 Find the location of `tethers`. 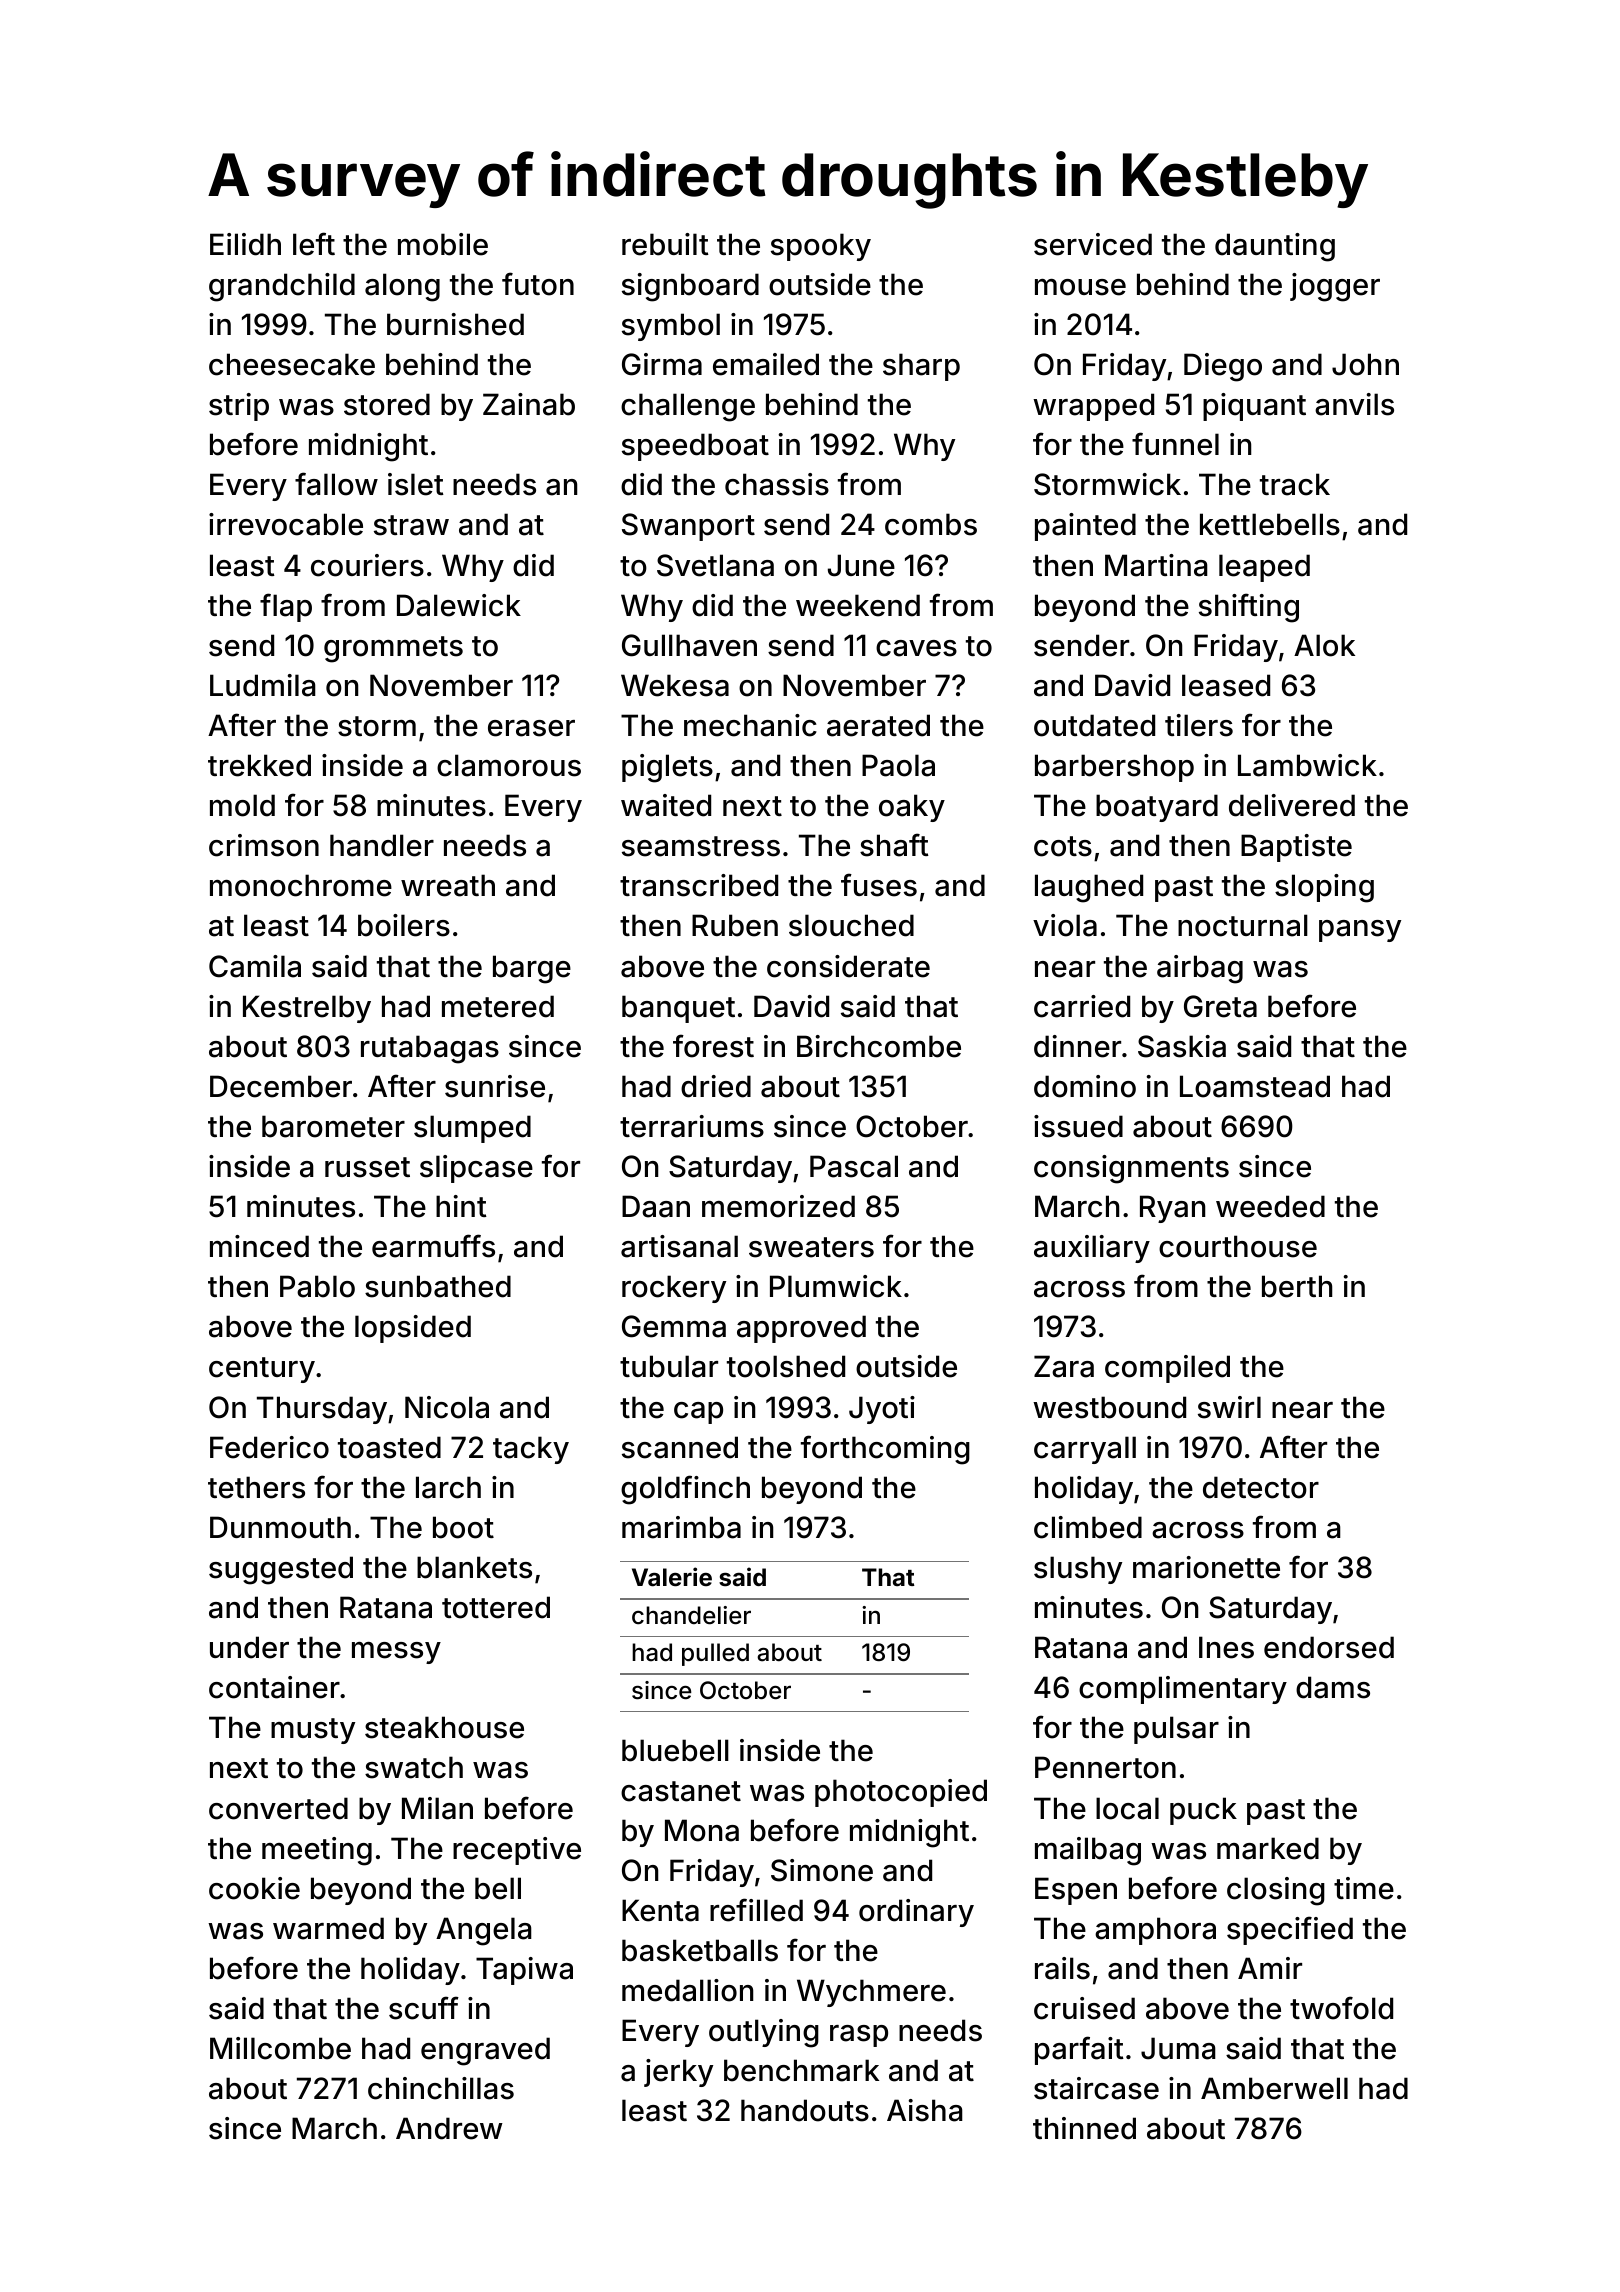

tethers is located at coordinates (256, 1487).
